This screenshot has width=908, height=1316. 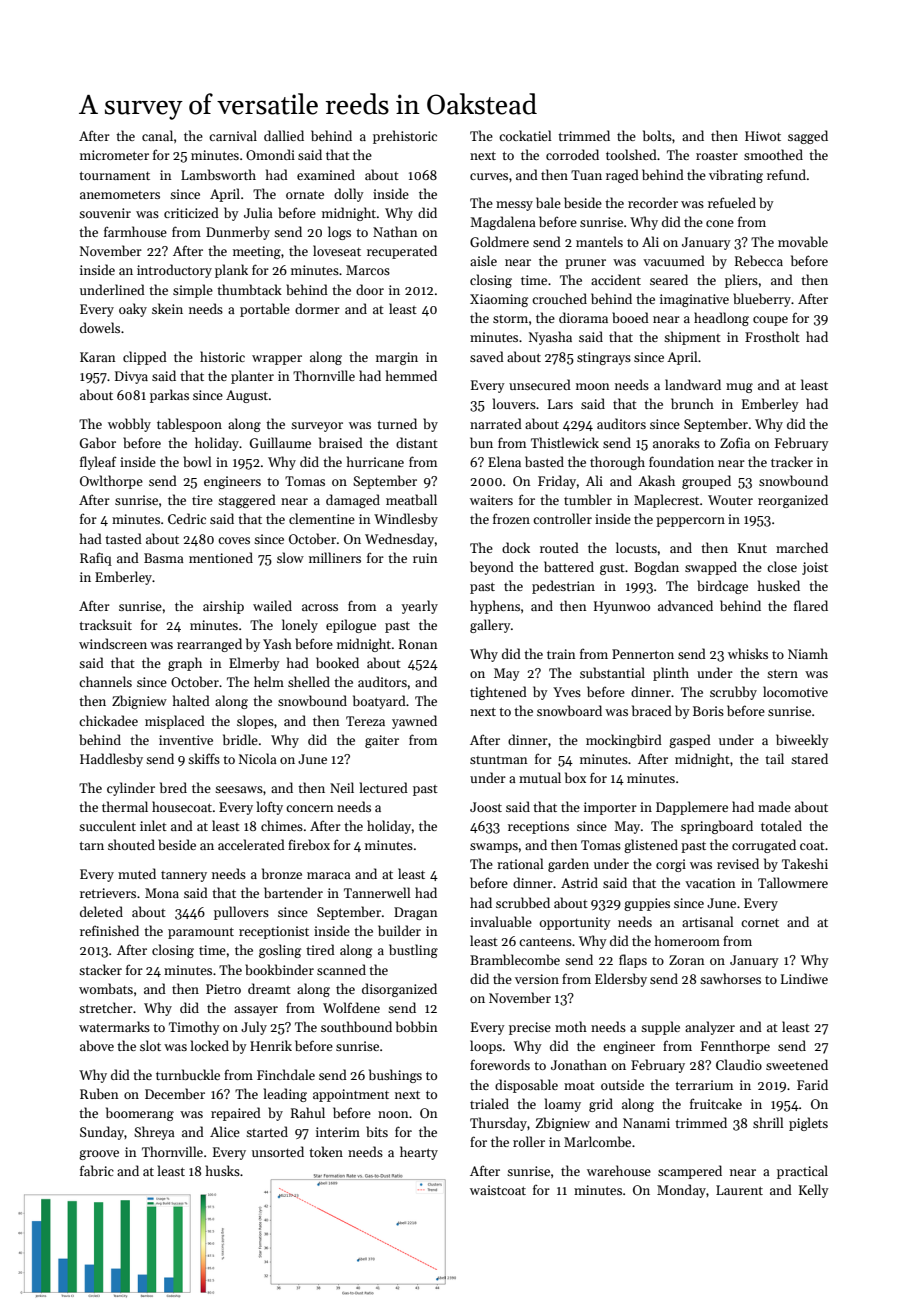 What do you see at coordinates (708, 711) in the screenshot?
I see `Boris` at bounding box center [708, 711].
